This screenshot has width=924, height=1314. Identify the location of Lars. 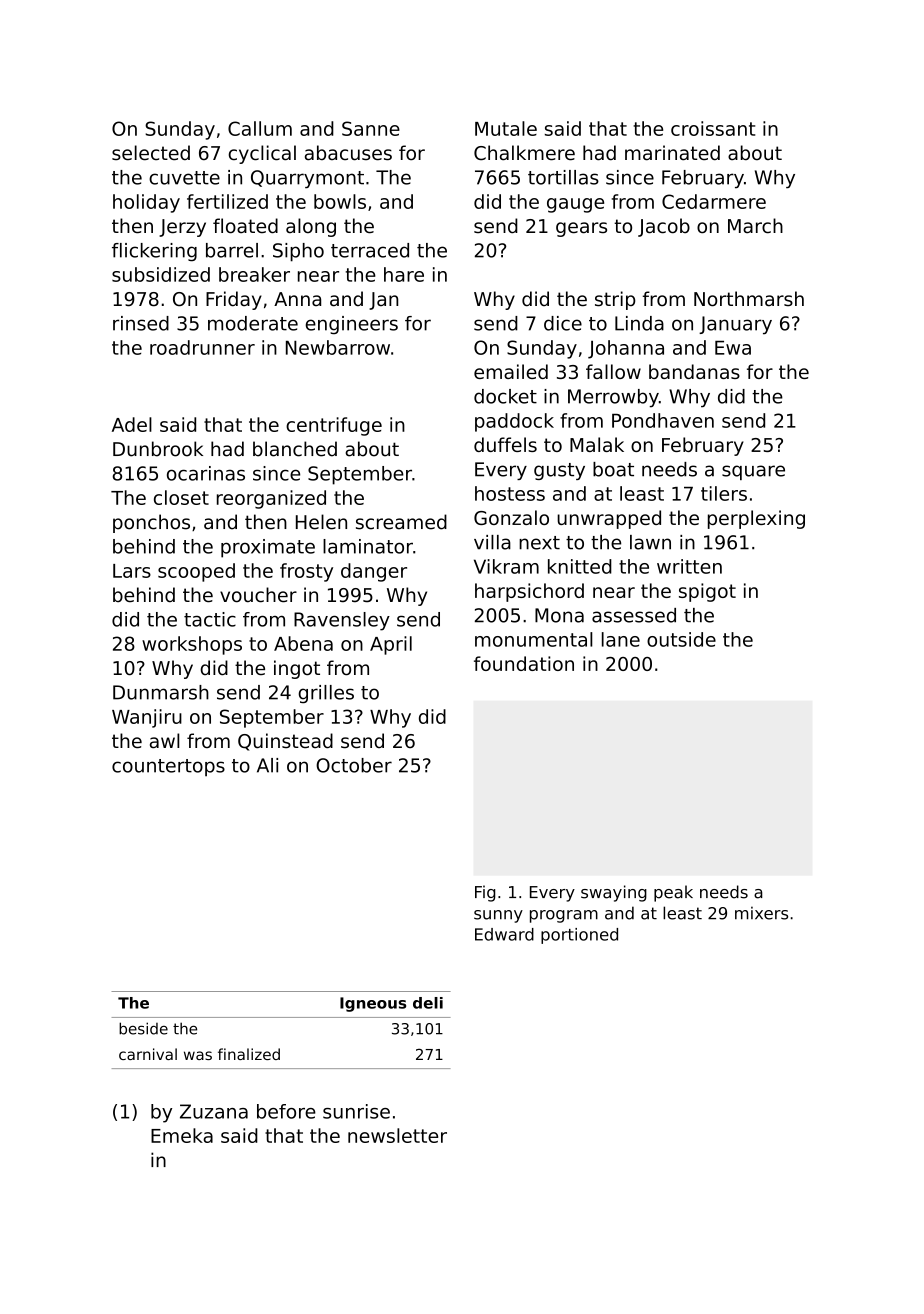
(132, 571).
